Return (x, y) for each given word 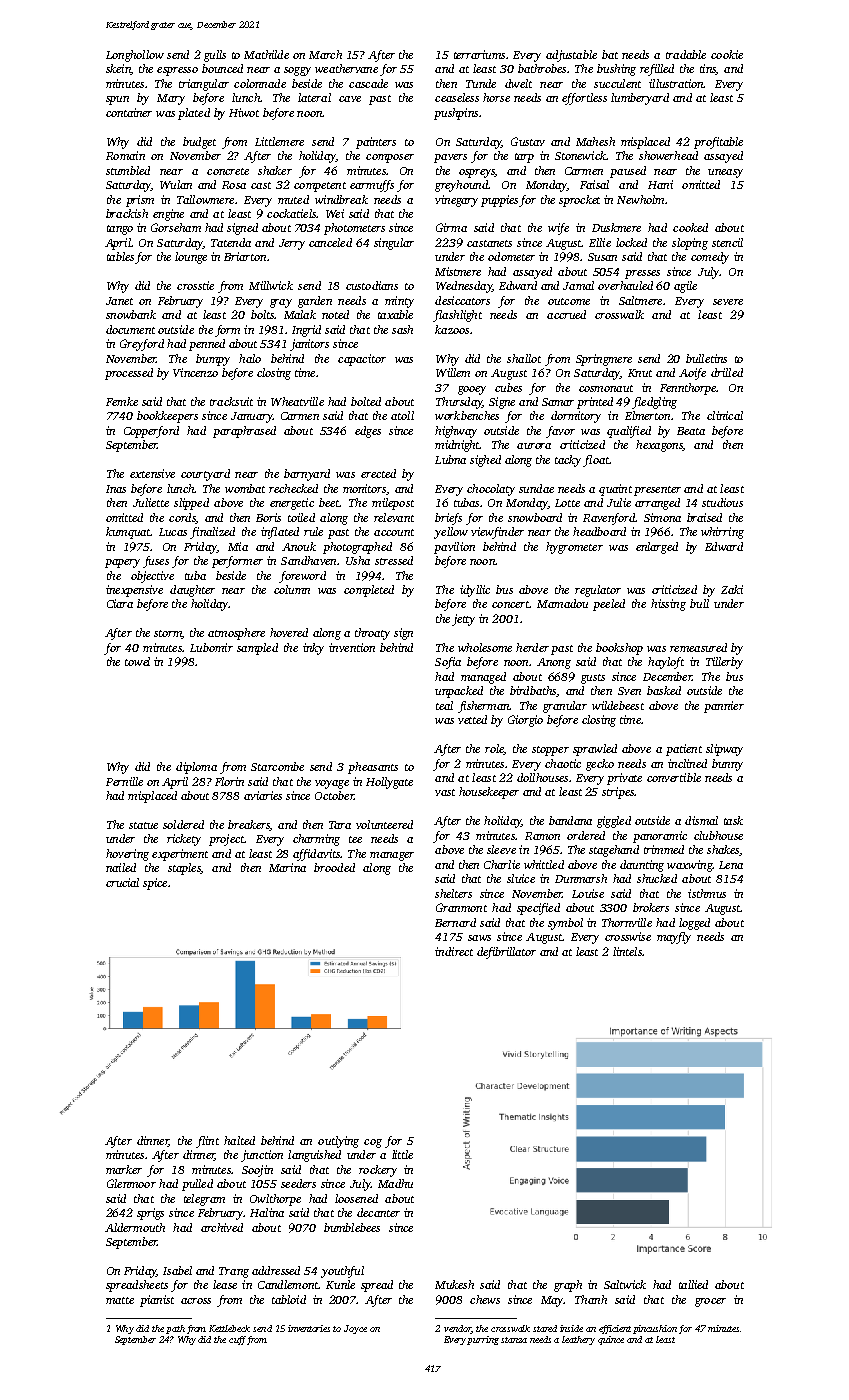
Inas (116, 489)
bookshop (619, 649)
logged (694, 924)
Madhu (395, 1183)
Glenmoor (131, 1183)
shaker (275, 170)
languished (314, 1156)
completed (369, 591)
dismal (701, 820)
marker (124, 1169)
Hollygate (389, 783)
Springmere (604, 360)
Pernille (124, 781)
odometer (511, 256)
